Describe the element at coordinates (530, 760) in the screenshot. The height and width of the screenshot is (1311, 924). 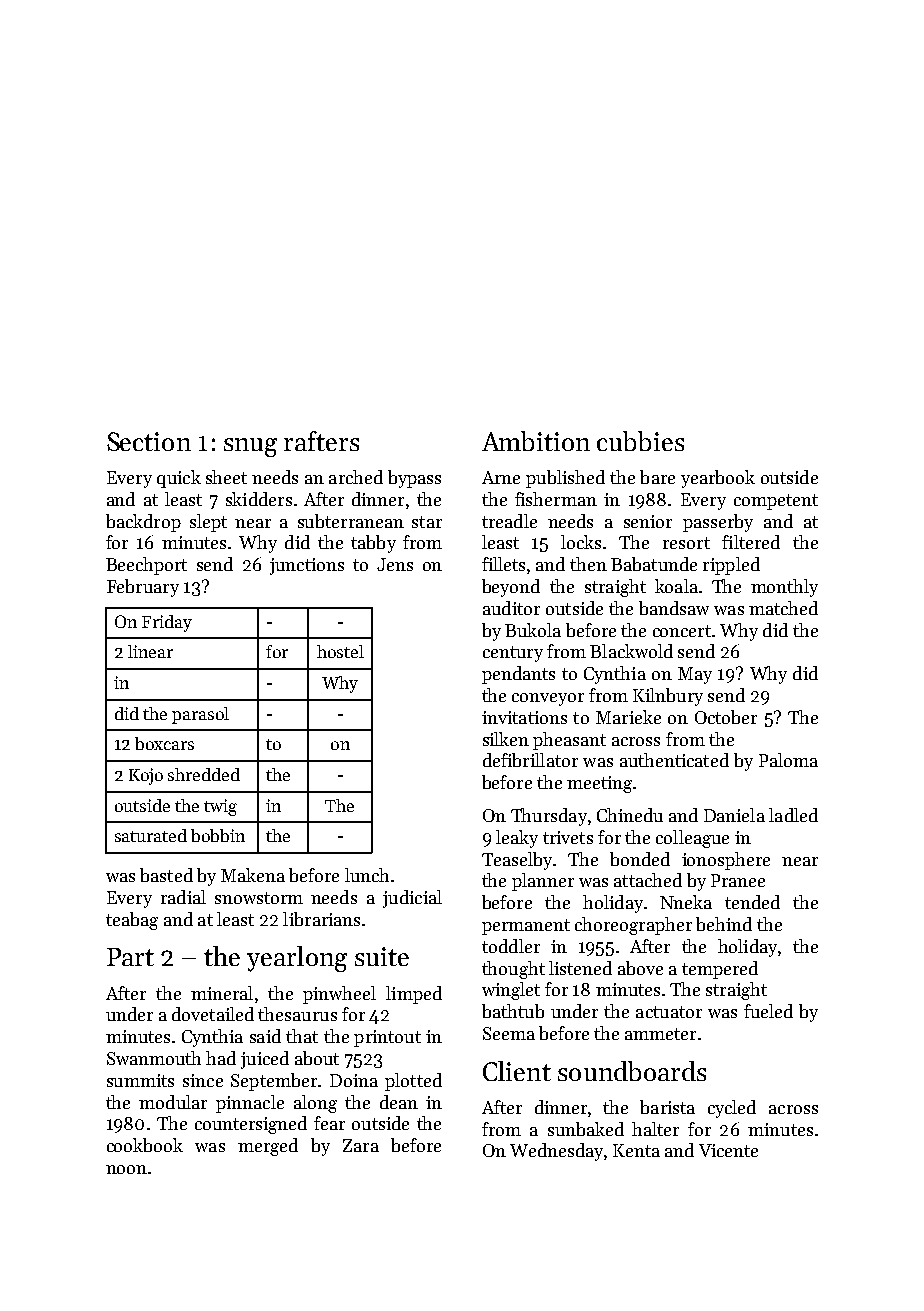
I see `defibrillator` at that location.
